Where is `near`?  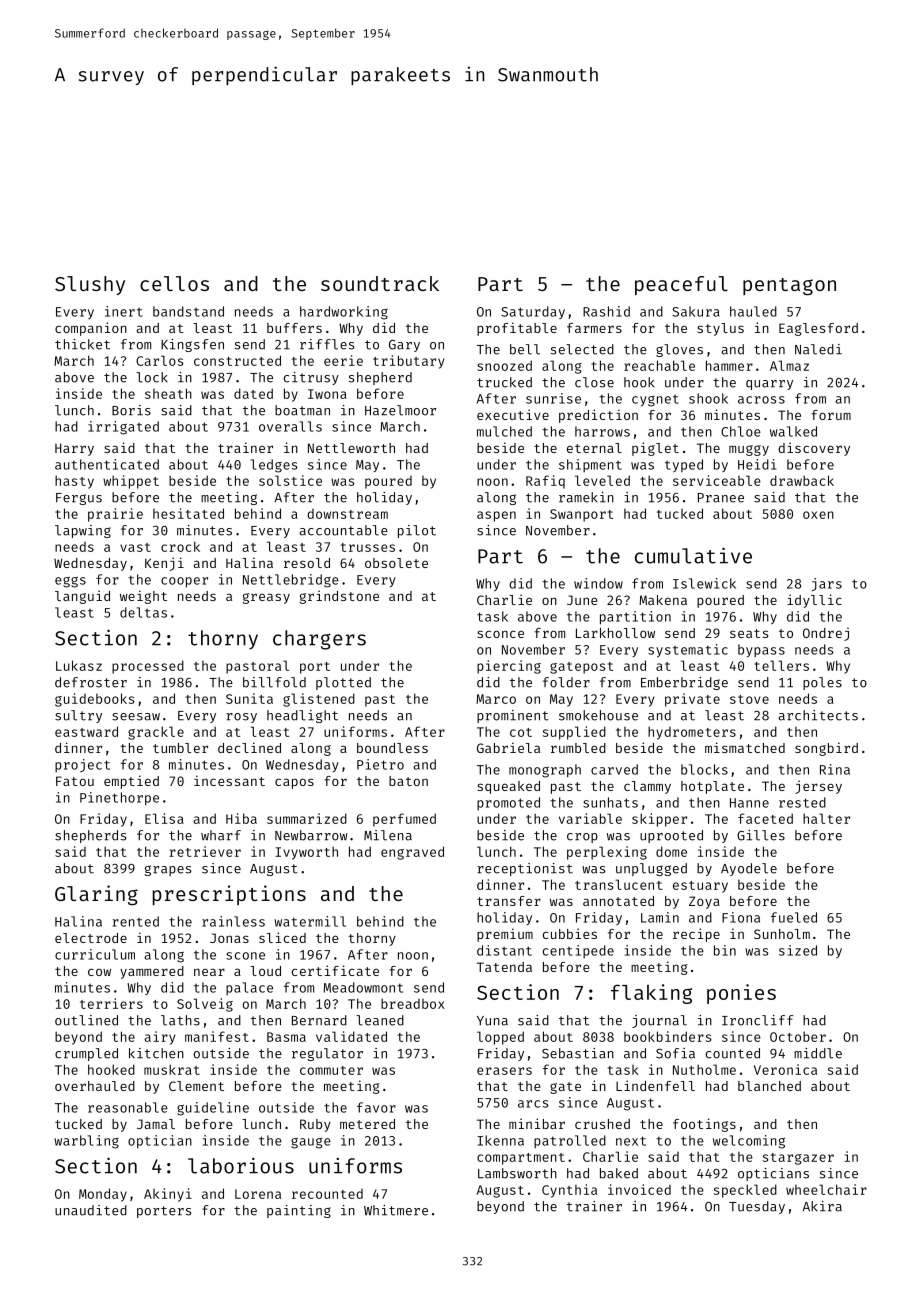
near is located at coordinates (209, 972).
